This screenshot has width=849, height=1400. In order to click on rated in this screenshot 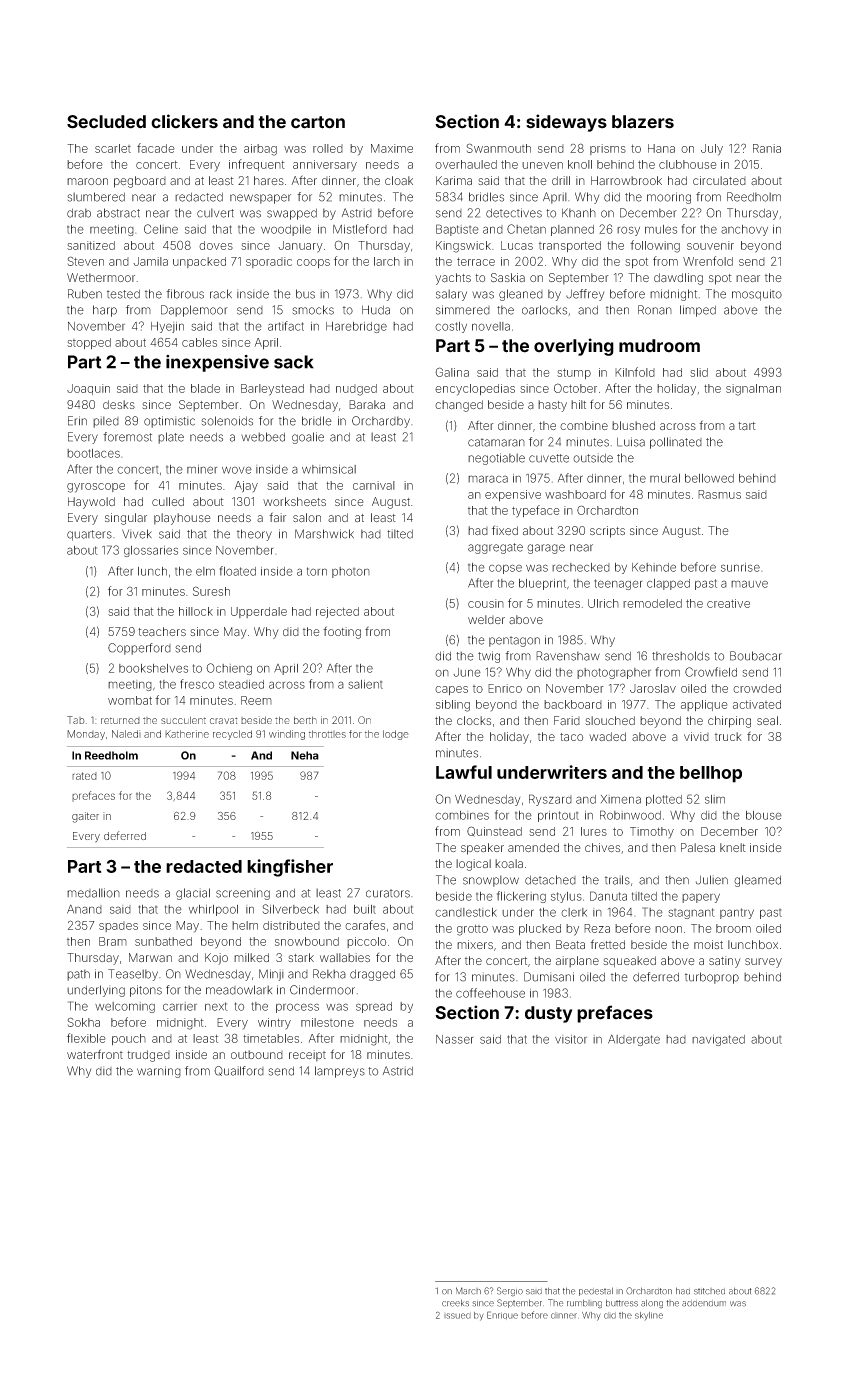, I will do `click(84, 776)`.
